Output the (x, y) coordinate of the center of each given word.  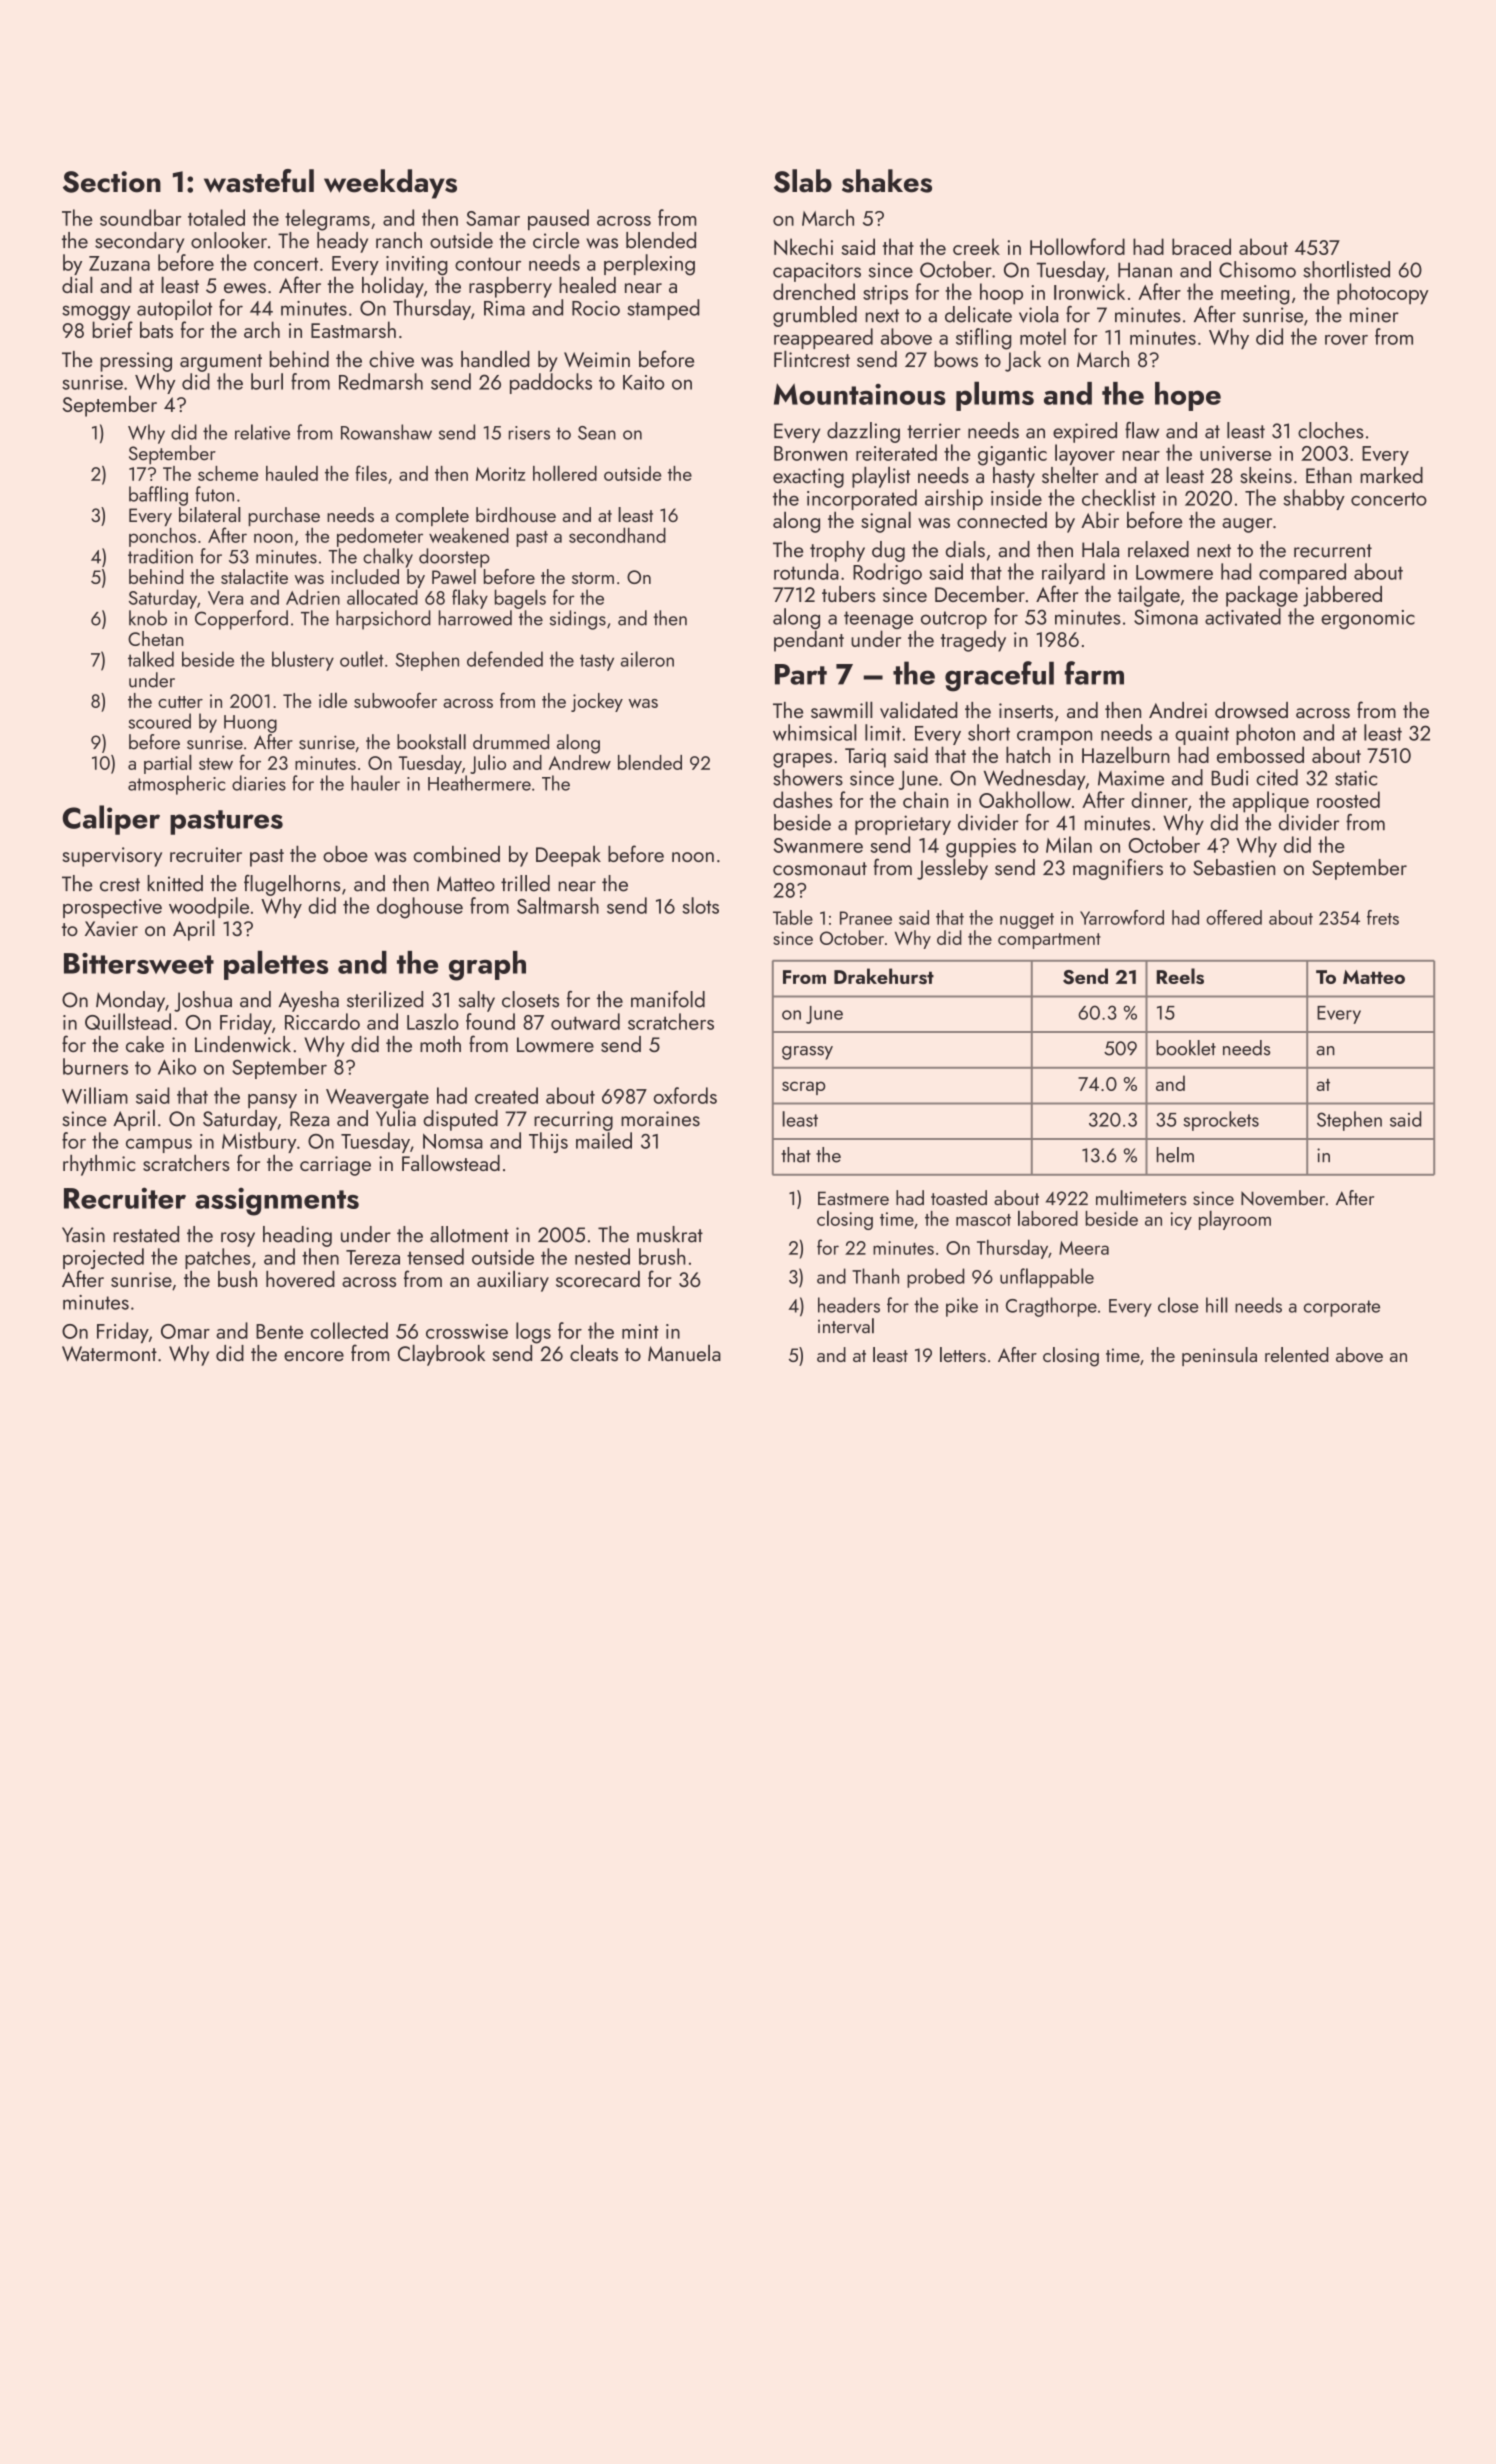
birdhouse (516, 514)
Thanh (875, 1276)
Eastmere (853, 1198)
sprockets (1221, 1121)
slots (700, 905)
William (95, 1095)
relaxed (1158, 549)
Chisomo (1257, 269)
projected (103, 1258)
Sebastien (1234, 867)
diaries (259, 783)
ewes (245, 288)
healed (587, 284)
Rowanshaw (386, 432)
